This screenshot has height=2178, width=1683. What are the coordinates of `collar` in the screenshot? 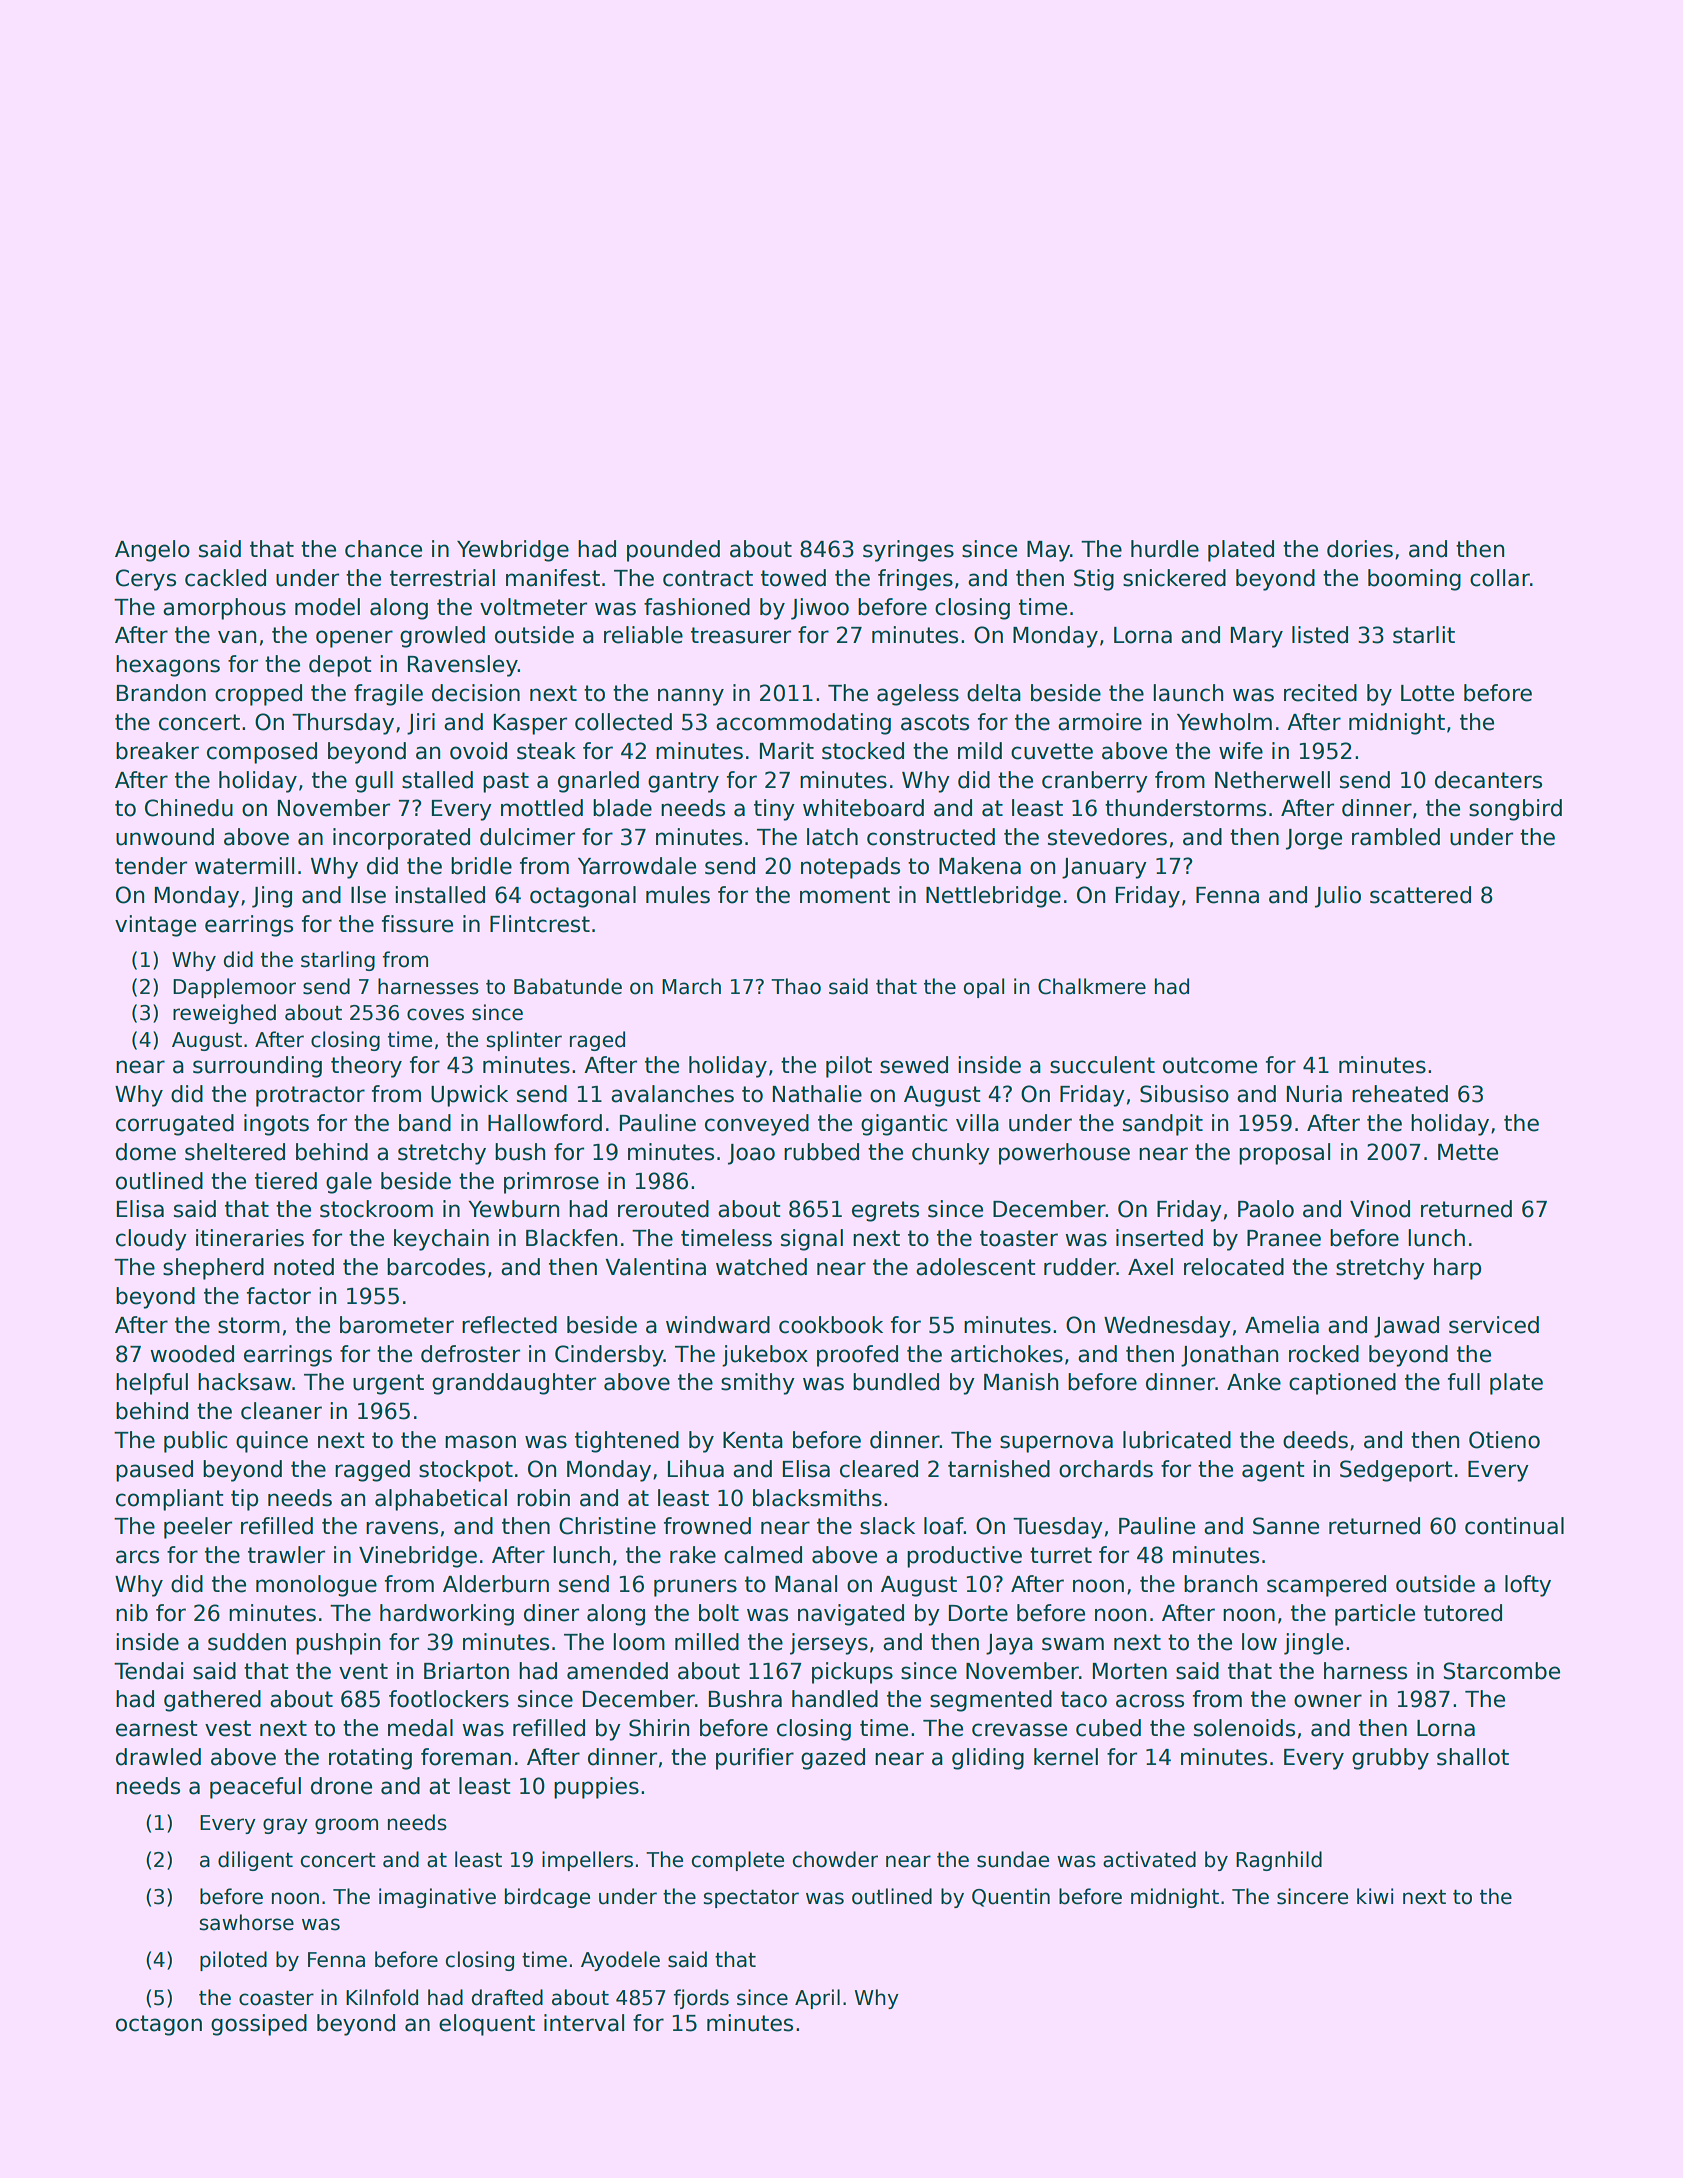 It's located at (1500, 578).
